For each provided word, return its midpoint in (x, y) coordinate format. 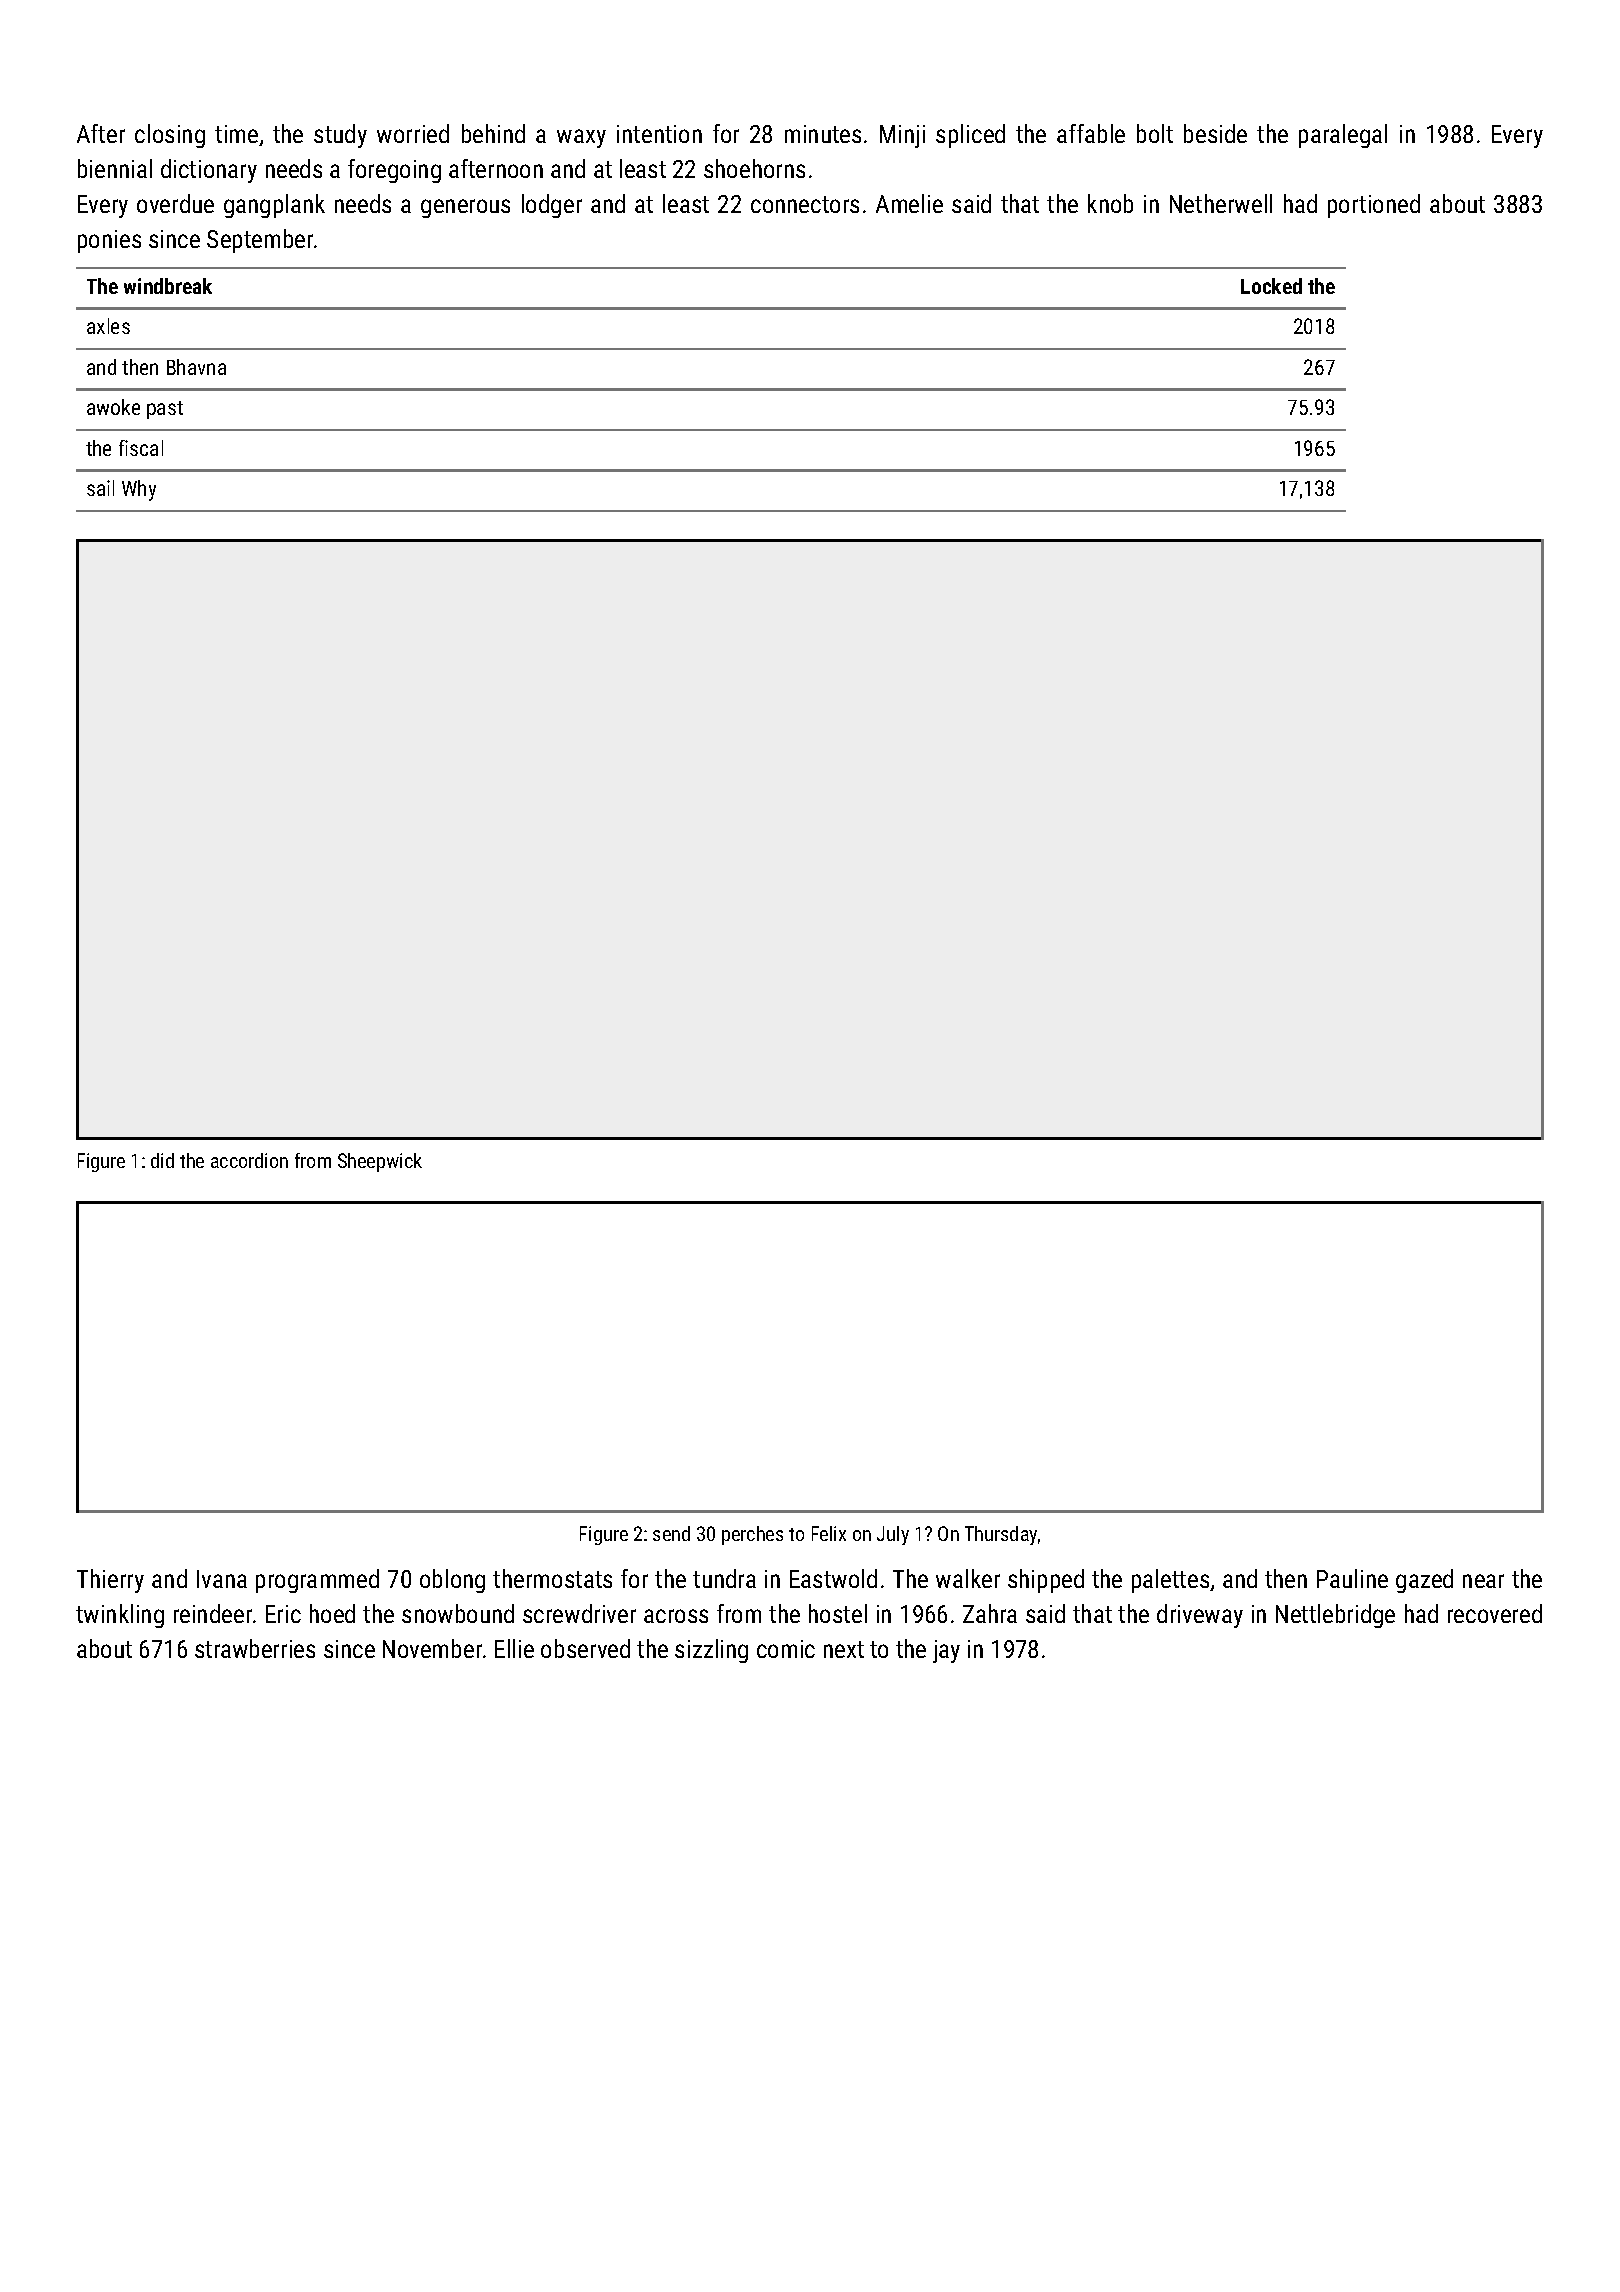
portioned (1374, 206)
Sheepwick (380, 1162)
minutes (823, 134)
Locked (1271, 286)
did (162, 1160)
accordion (249, 1160)
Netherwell (1221, 203)
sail (100, 488)
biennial (115, 168)
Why (139, 490)
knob (1110, 203)
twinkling (120, 1616)
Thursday (1001, 1535)
